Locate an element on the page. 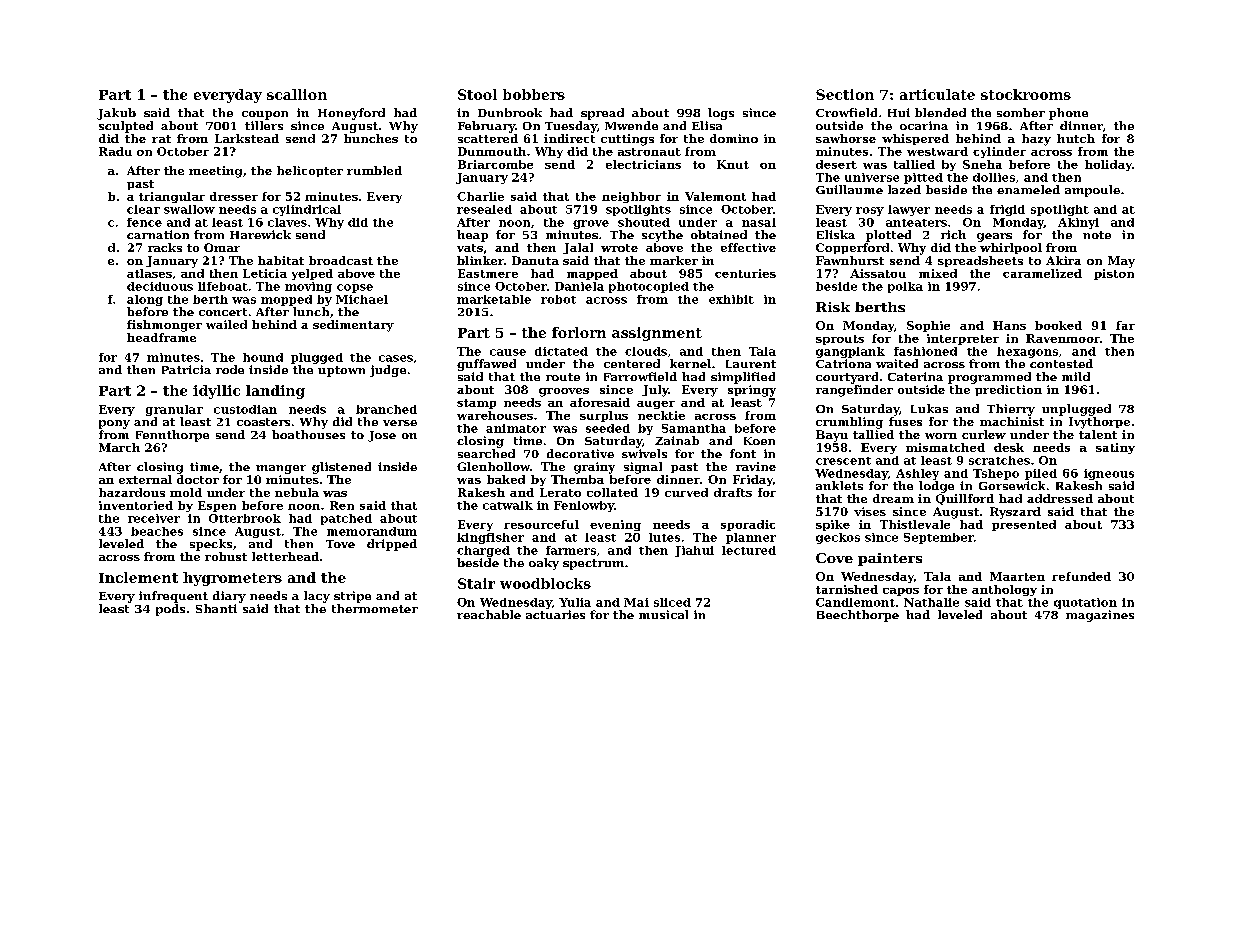 The image size is (1233, 952). boathouses is located at coordinates (308, 434).
